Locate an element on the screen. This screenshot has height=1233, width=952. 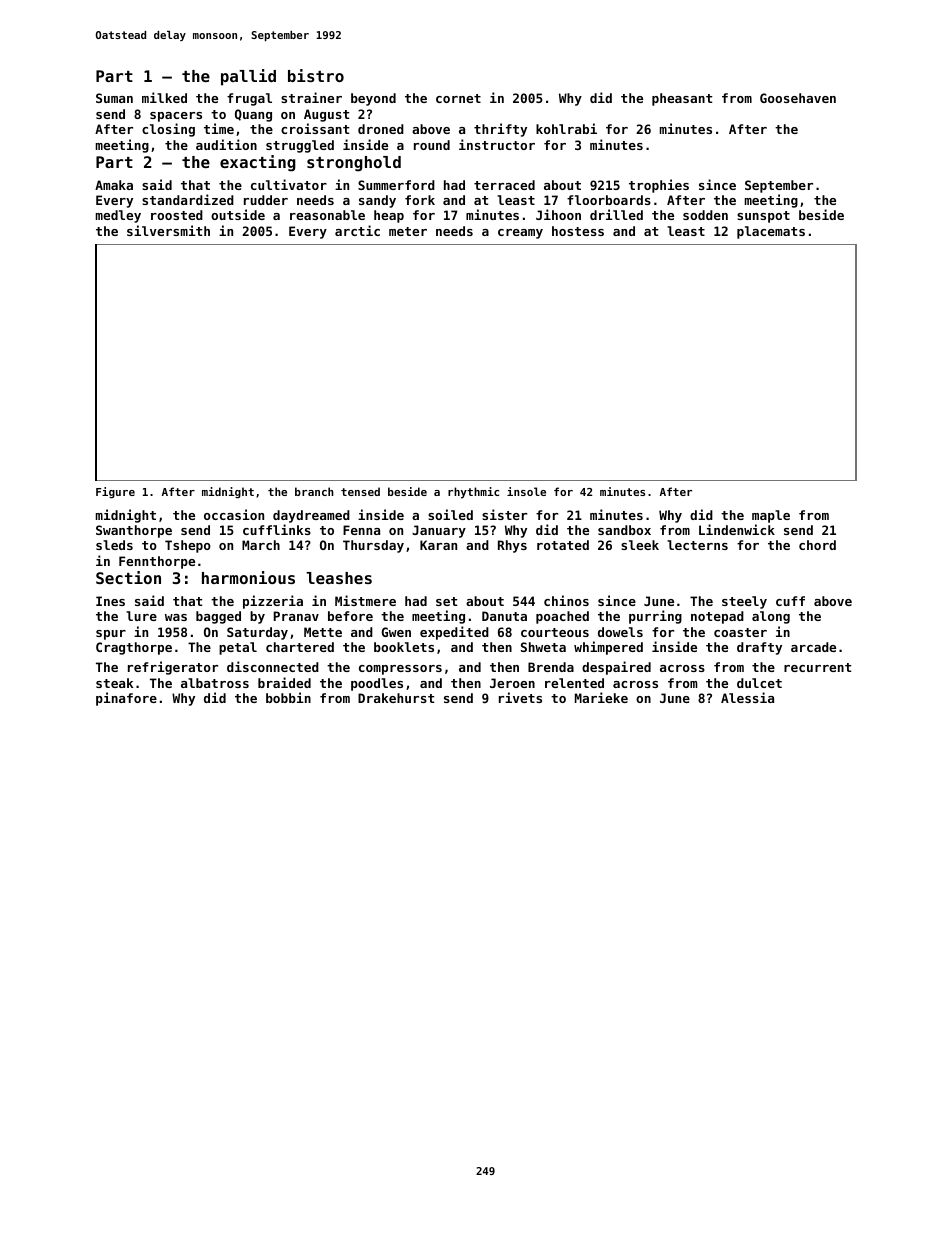
placemats is located at coordinates (771, 232).
